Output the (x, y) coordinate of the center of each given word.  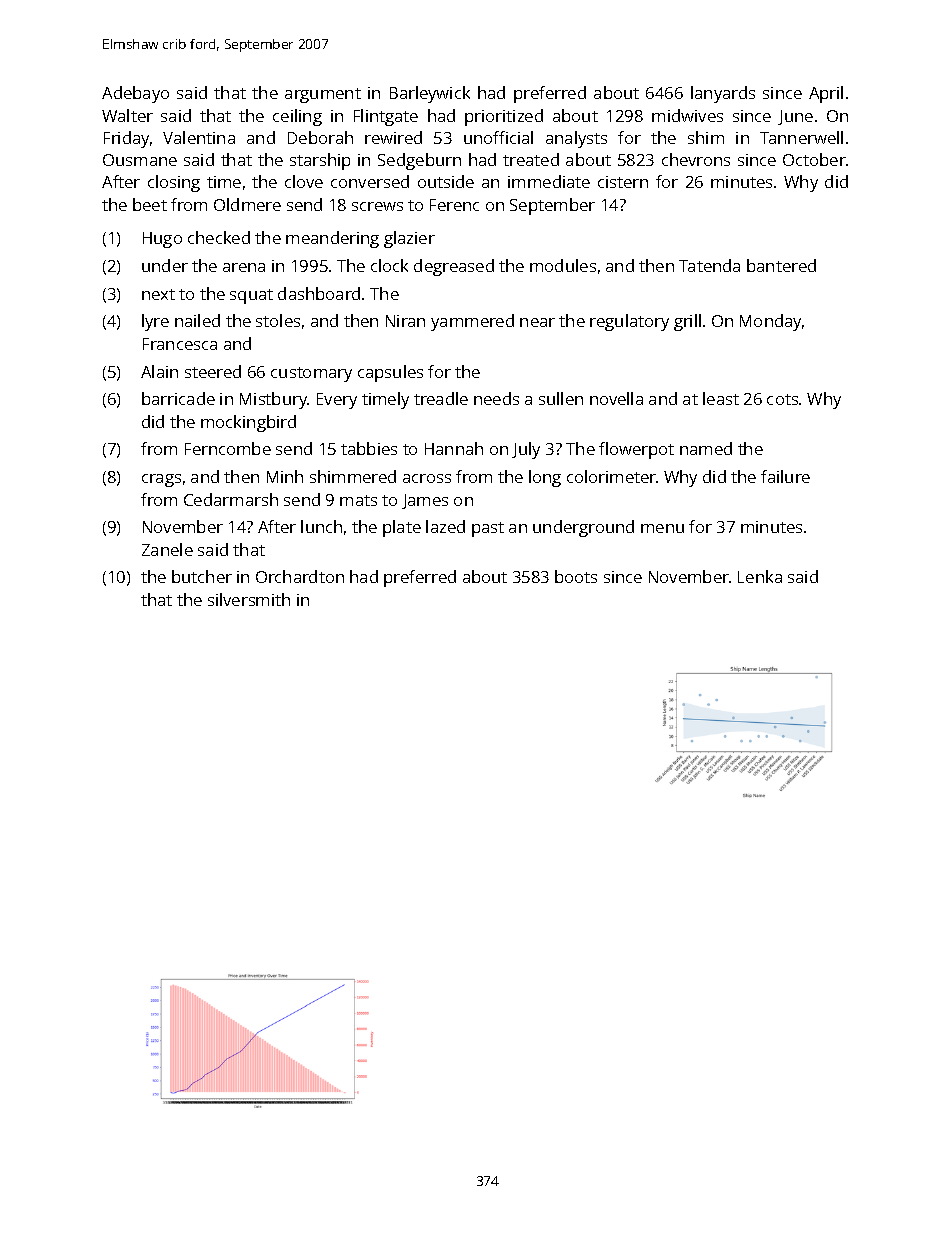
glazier (409, 239)
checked (219, 237)
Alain (159, 371)
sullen (561, 398)
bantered (781, 265)
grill (687, 322)
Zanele (167, 549)
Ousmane (140, 160)
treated (531, 159)
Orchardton (300, 576)
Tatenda (709, 265)
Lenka (760, 576)
